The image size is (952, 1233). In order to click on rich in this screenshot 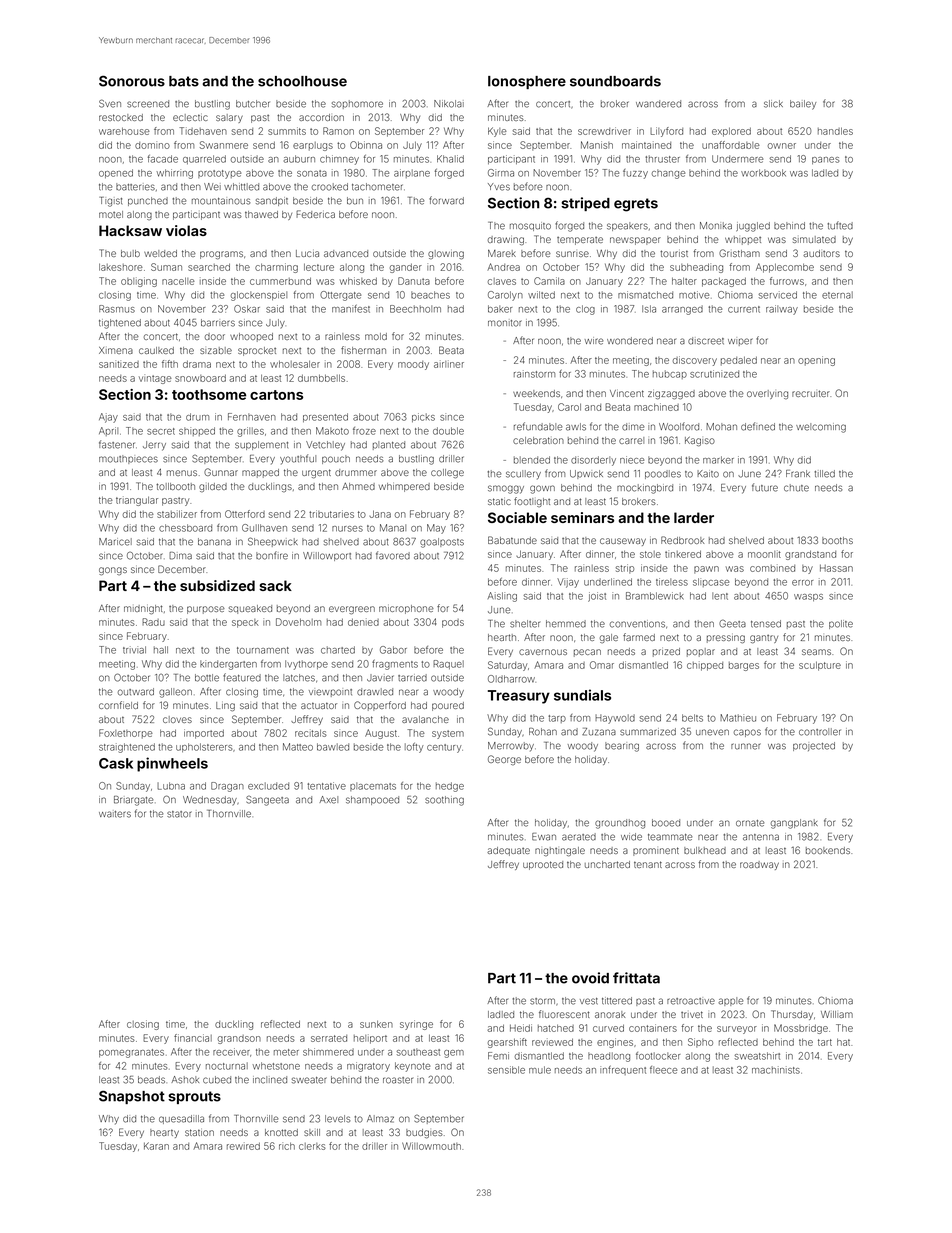, I will do `click(287, 1146)`.
